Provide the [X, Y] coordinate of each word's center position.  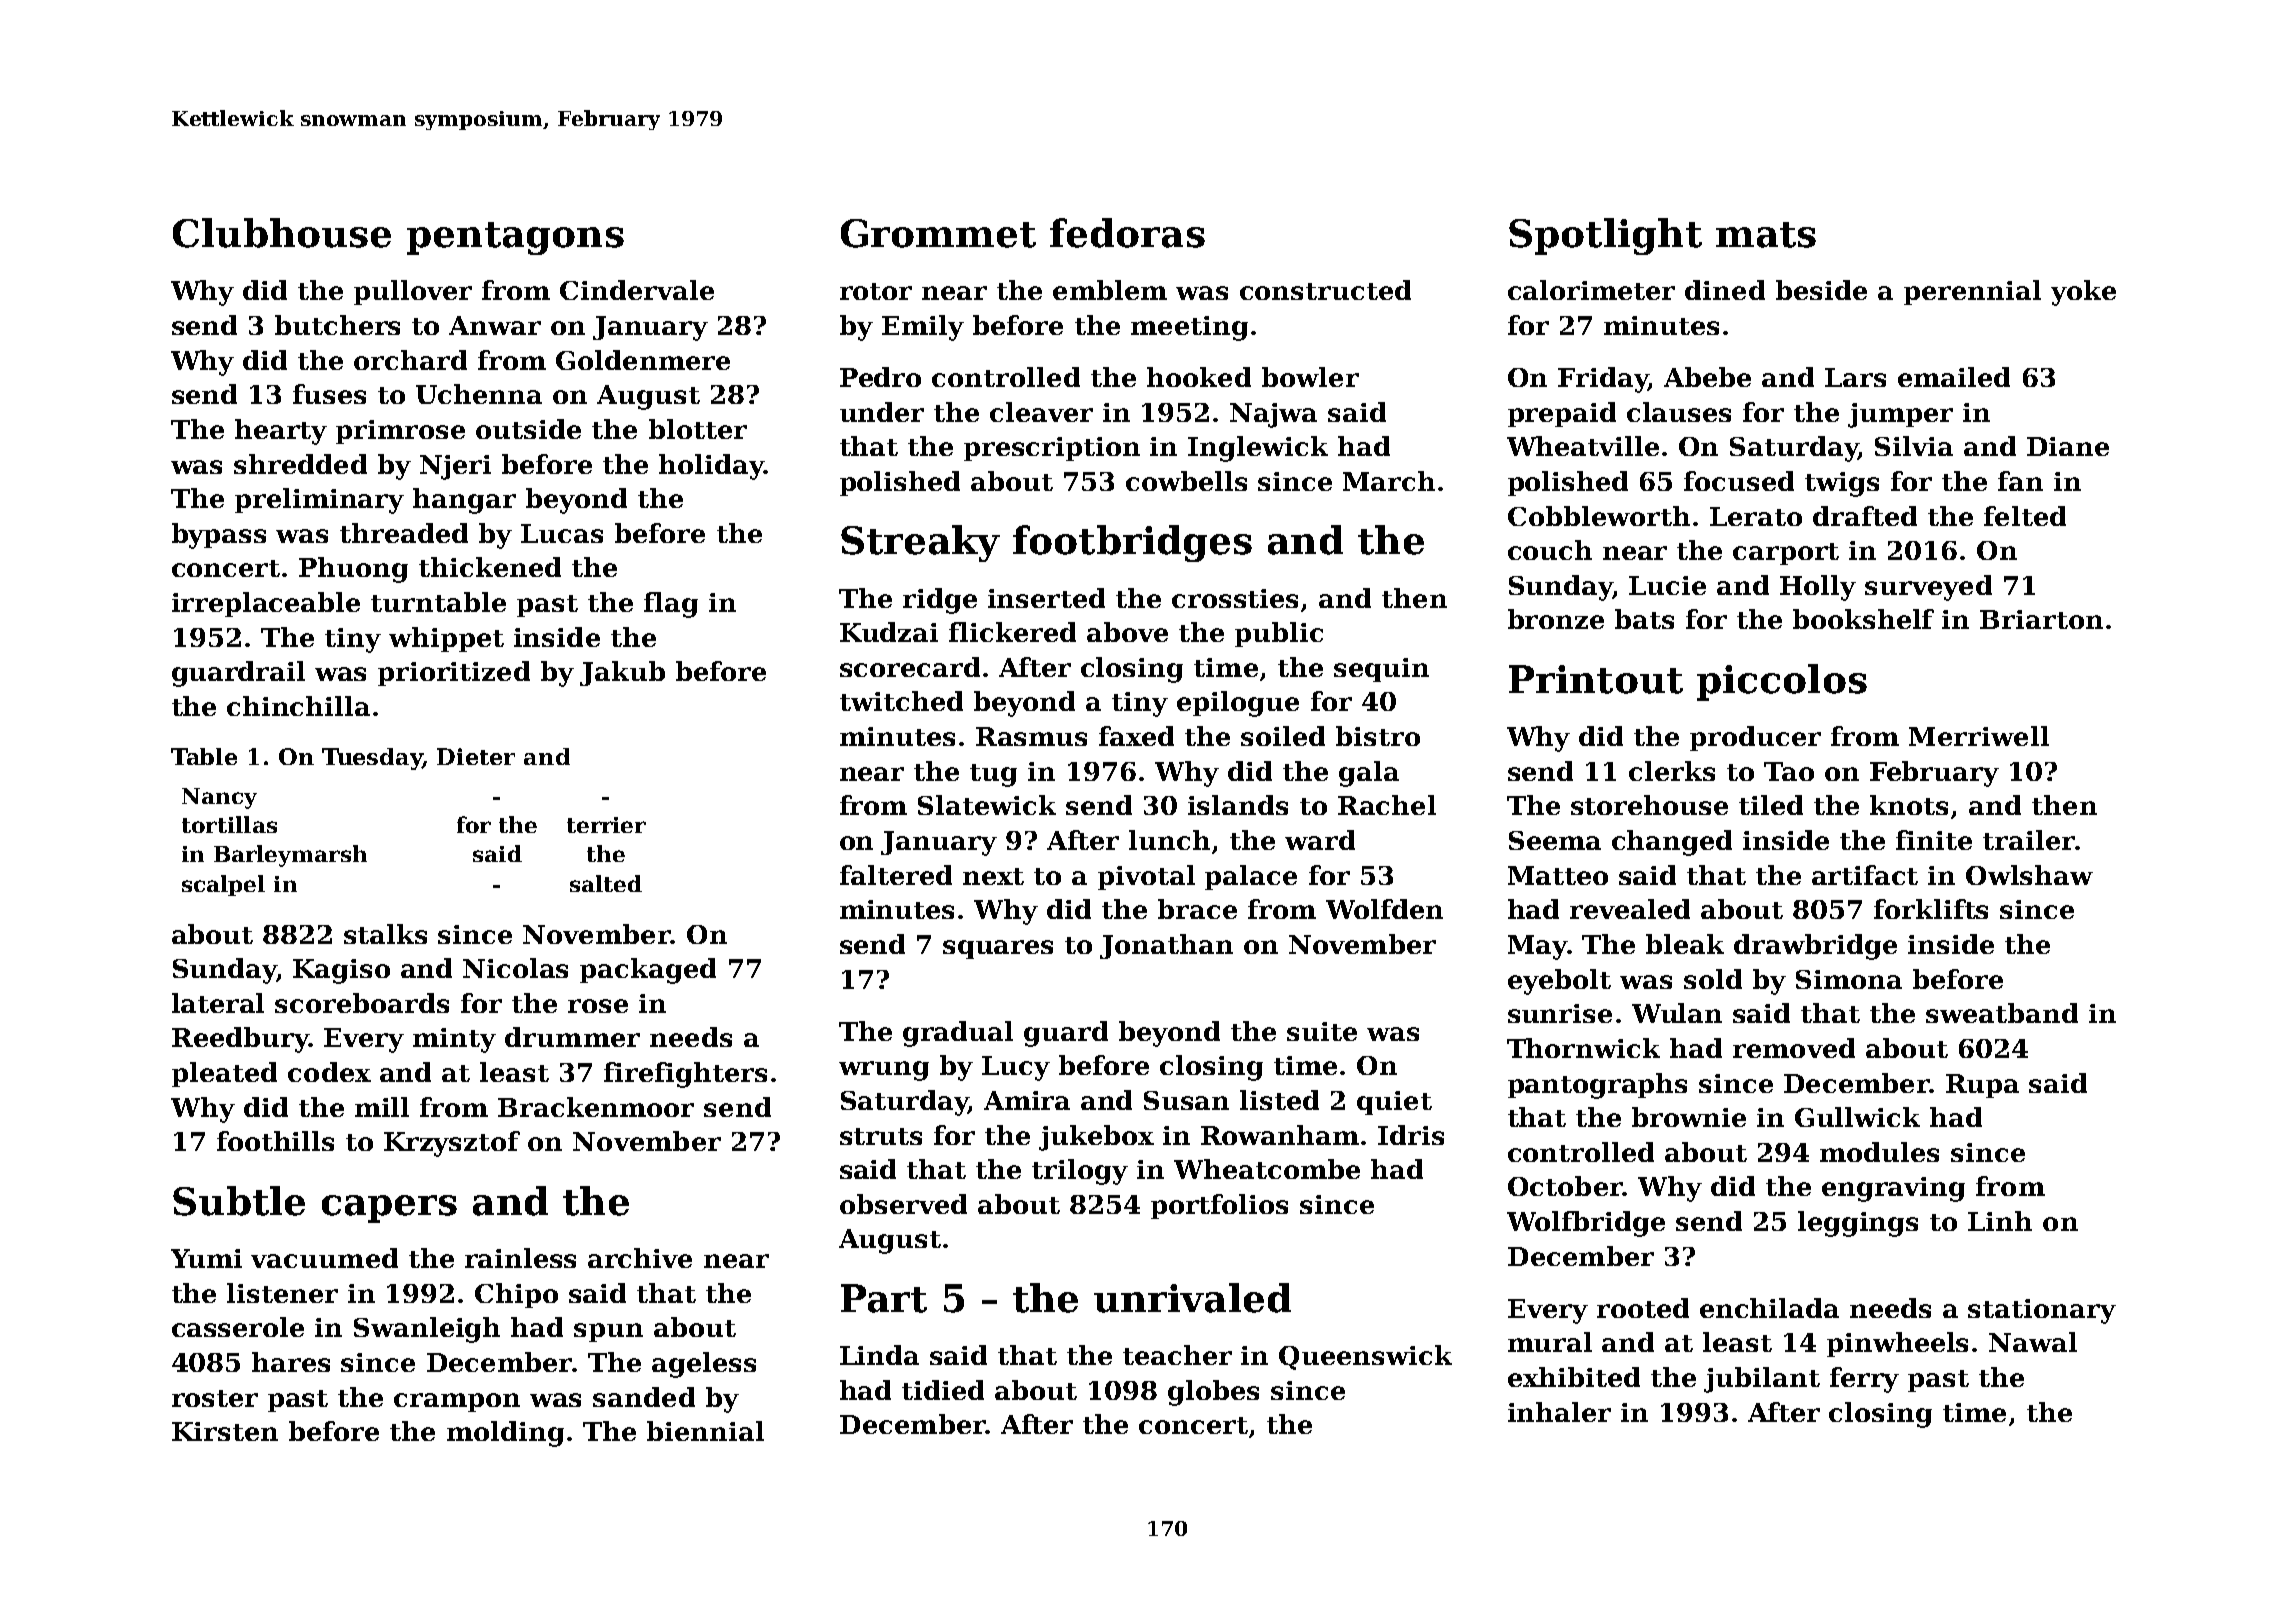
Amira [1027, 1100]
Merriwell [1979, 736]
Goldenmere [643, 360]
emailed [1954, 377]
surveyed [1928, 588]
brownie [1689, 1117]
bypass [219, 536]
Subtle [239, 1201]
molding [505, 1434]
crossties [1235, 598]
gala [1369, 774]
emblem [1110, 290]
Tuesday [372, 759]
